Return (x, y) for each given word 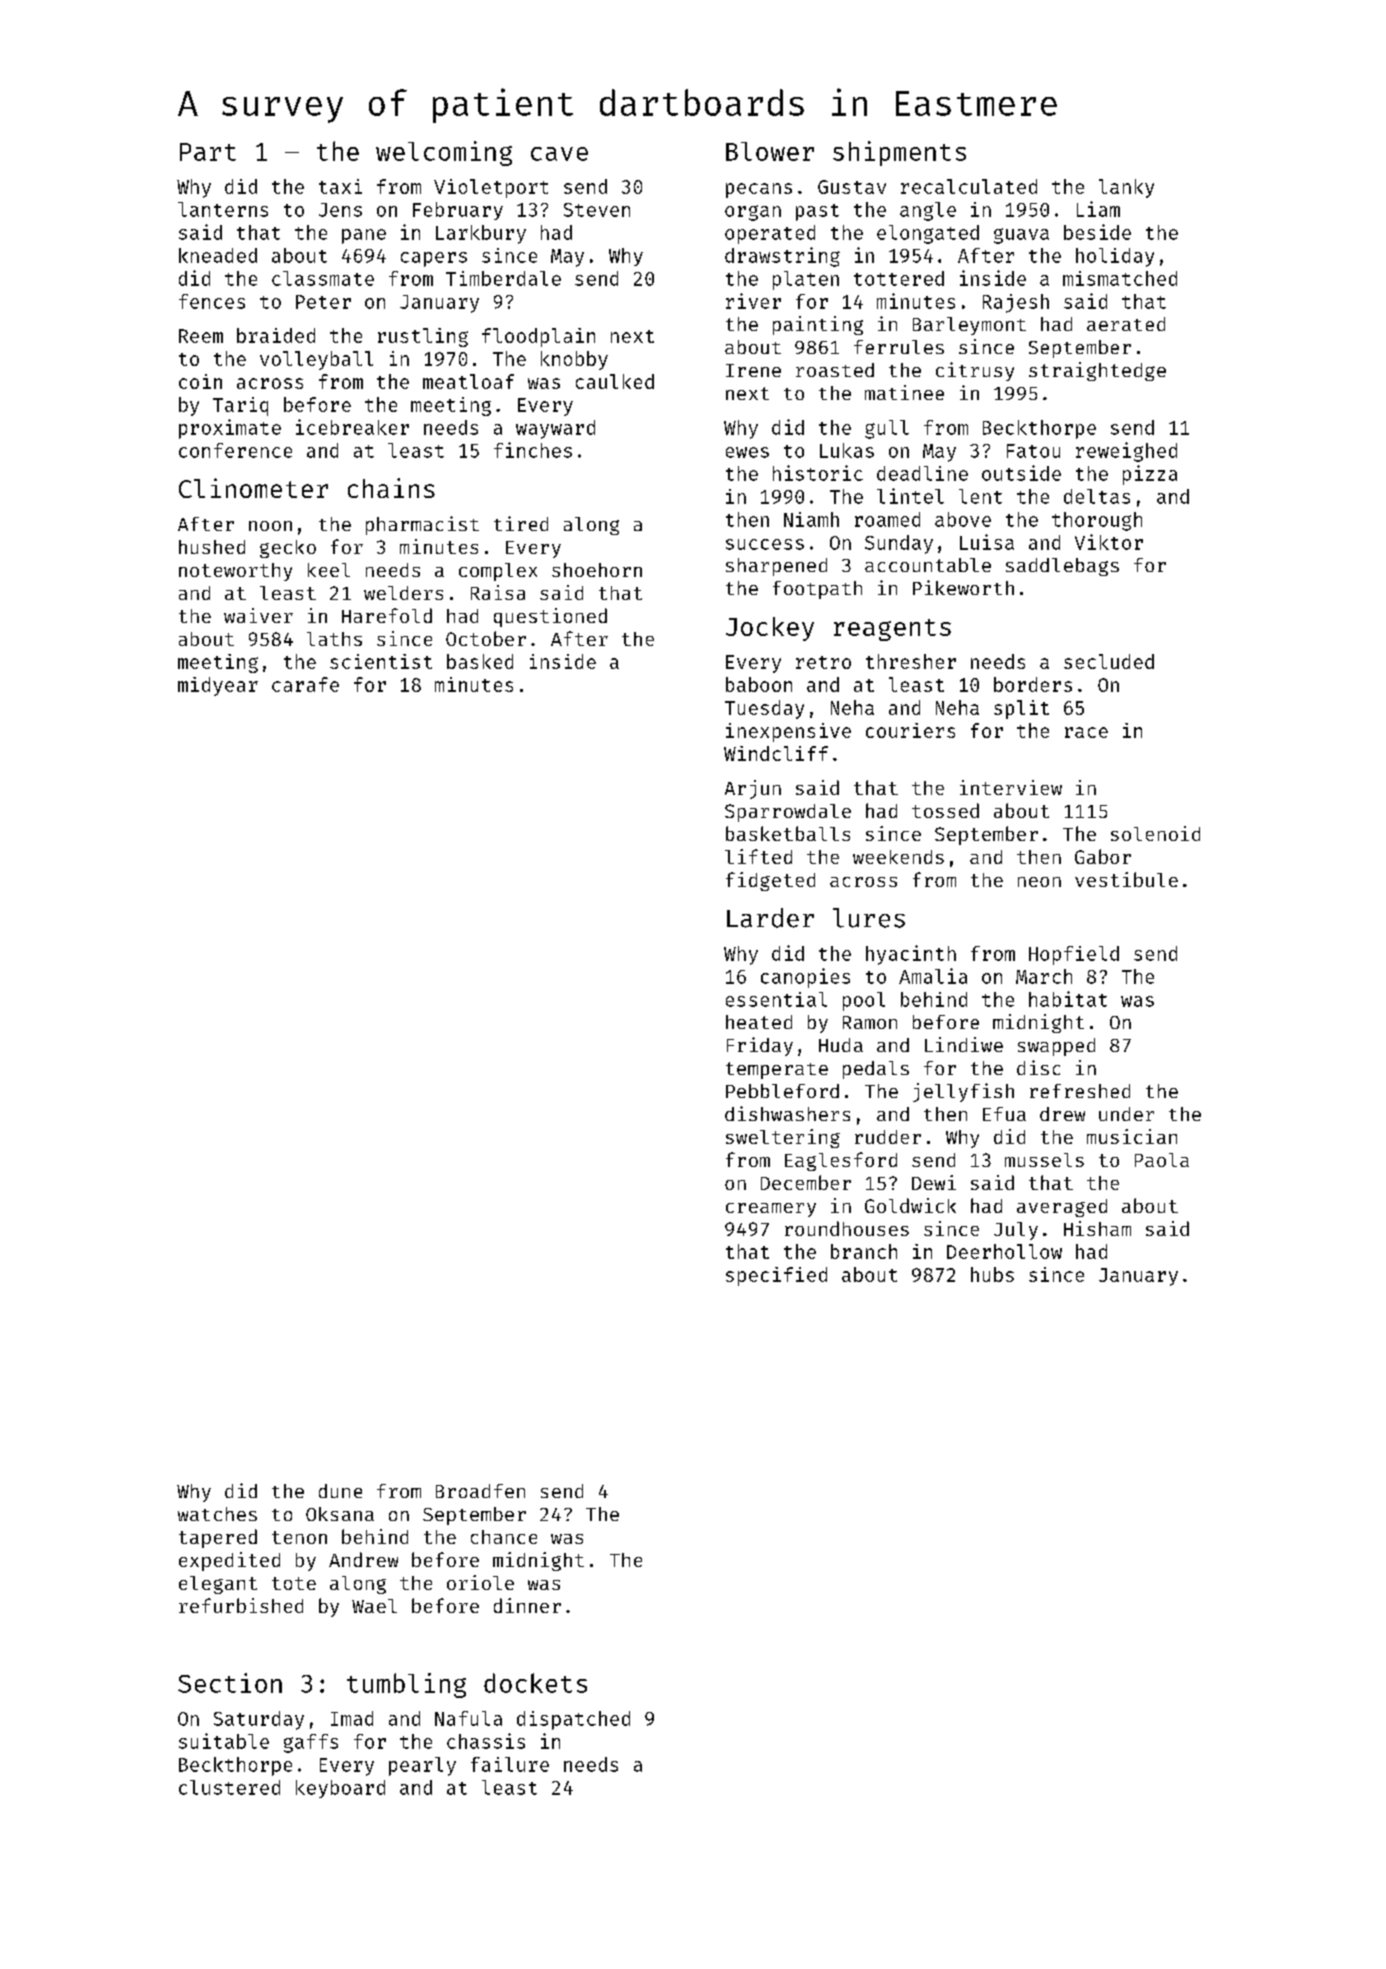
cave (559, 154)
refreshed (1080, 1091)
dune (340, 1491)
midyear (218, 686)
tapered (218, 1538)
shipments (899, 153)
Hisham (1097, 1228)
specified (776, 1276)
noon (270, 526)
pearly (422, 1766)
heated (759, 1022)
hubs (992, 1274)
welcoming (444, 153)
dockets (535, 1683)
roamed (887, 519)
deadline (922, 473)
